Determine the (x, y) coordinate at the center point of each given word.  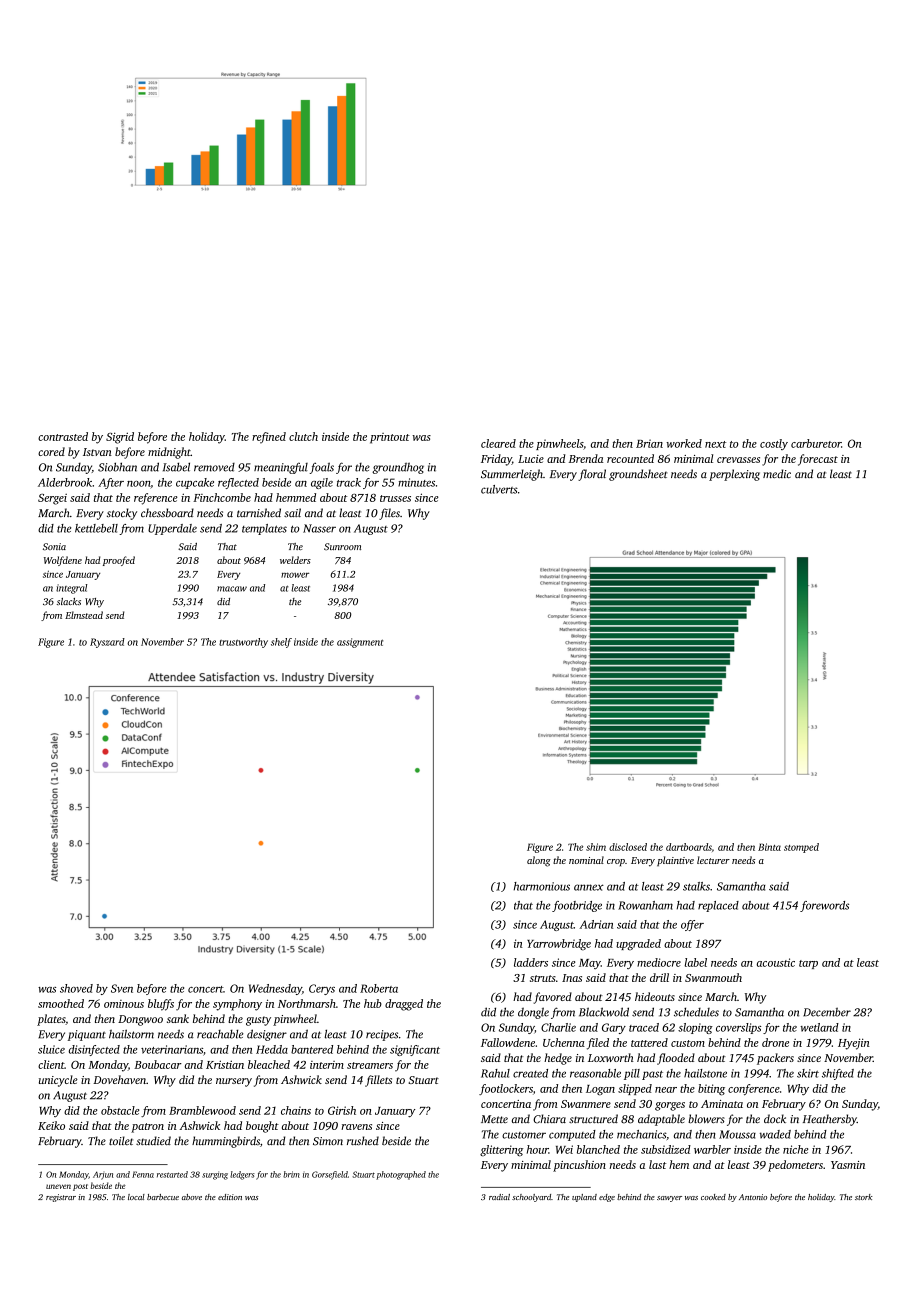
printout (390, 438)
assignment (360, 643)
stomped (801, 848)
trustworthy (243, 643)
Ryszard (107, 643)
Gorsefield (330, 1175)
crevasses (738, 460)
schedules (696, 1012)
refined (269, 438)
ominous (124, 1004)
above (192, 1197)
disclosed (628, 847)
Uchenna (564, 1042)
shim (596, 847)
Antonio (753, 1197)
